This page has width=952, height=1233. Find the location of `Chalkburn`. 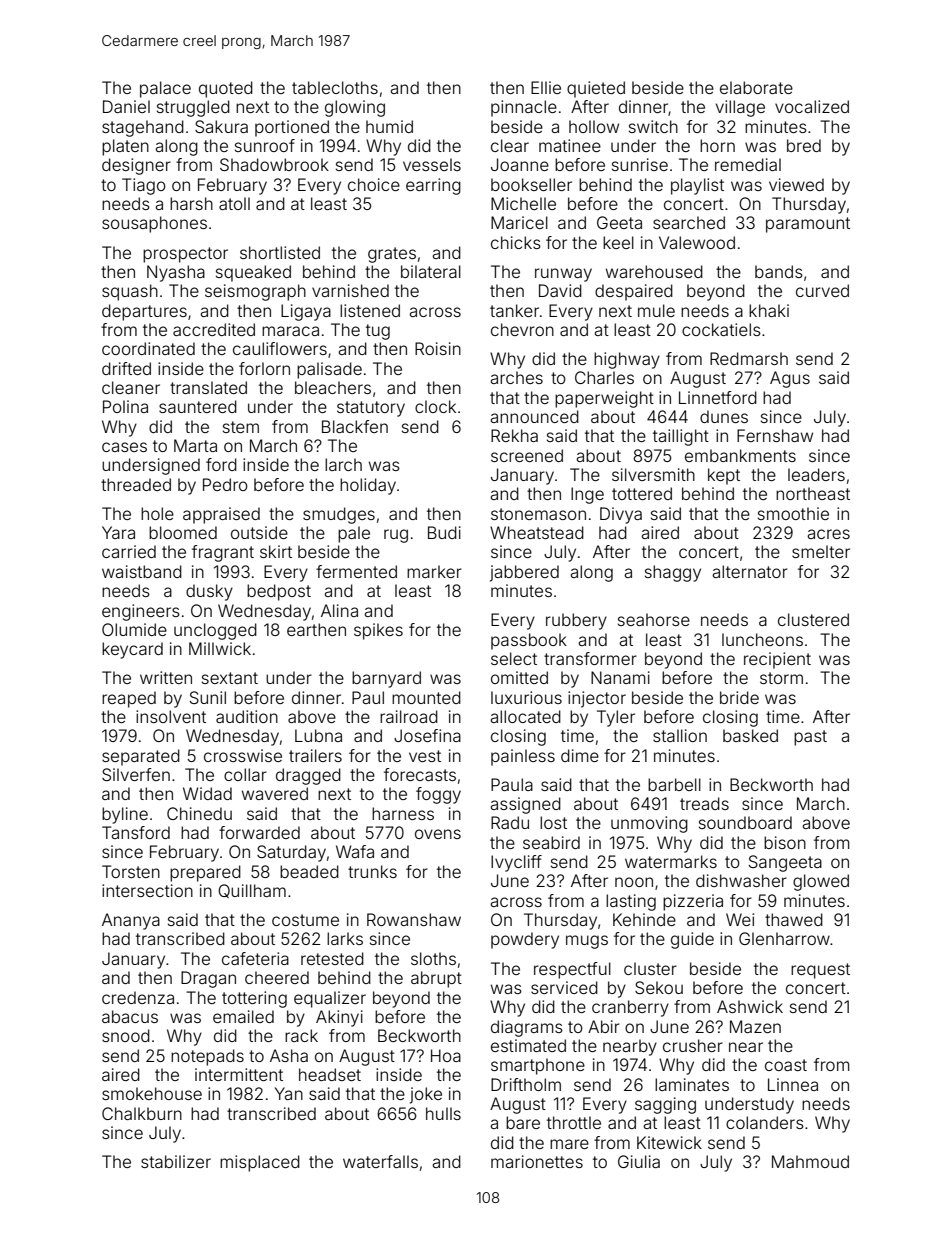

Chalkburn is located at coordinates (142, 1113).
